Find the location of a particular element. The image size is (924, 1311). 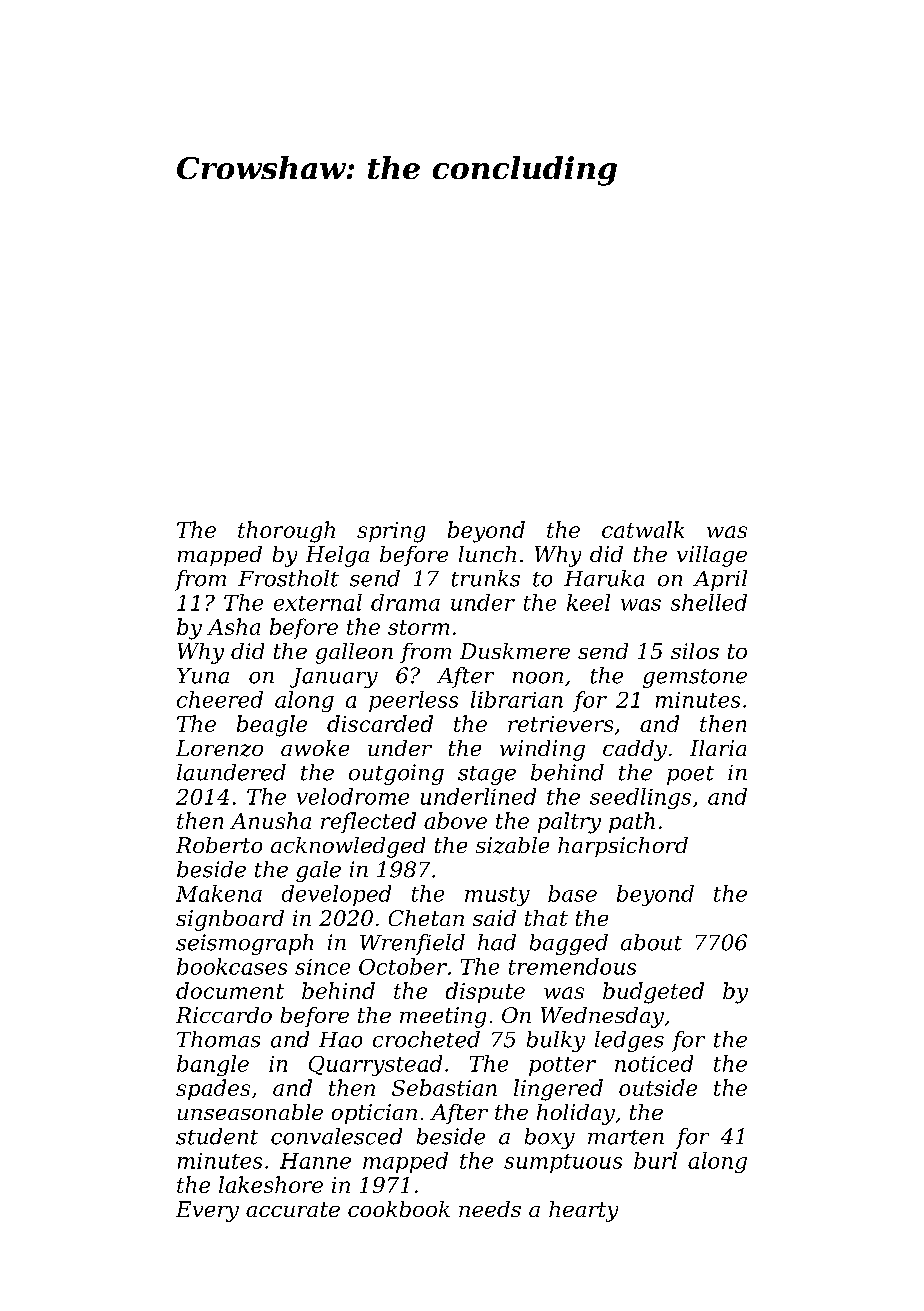

shelled is located at coordinates (709, 602).
